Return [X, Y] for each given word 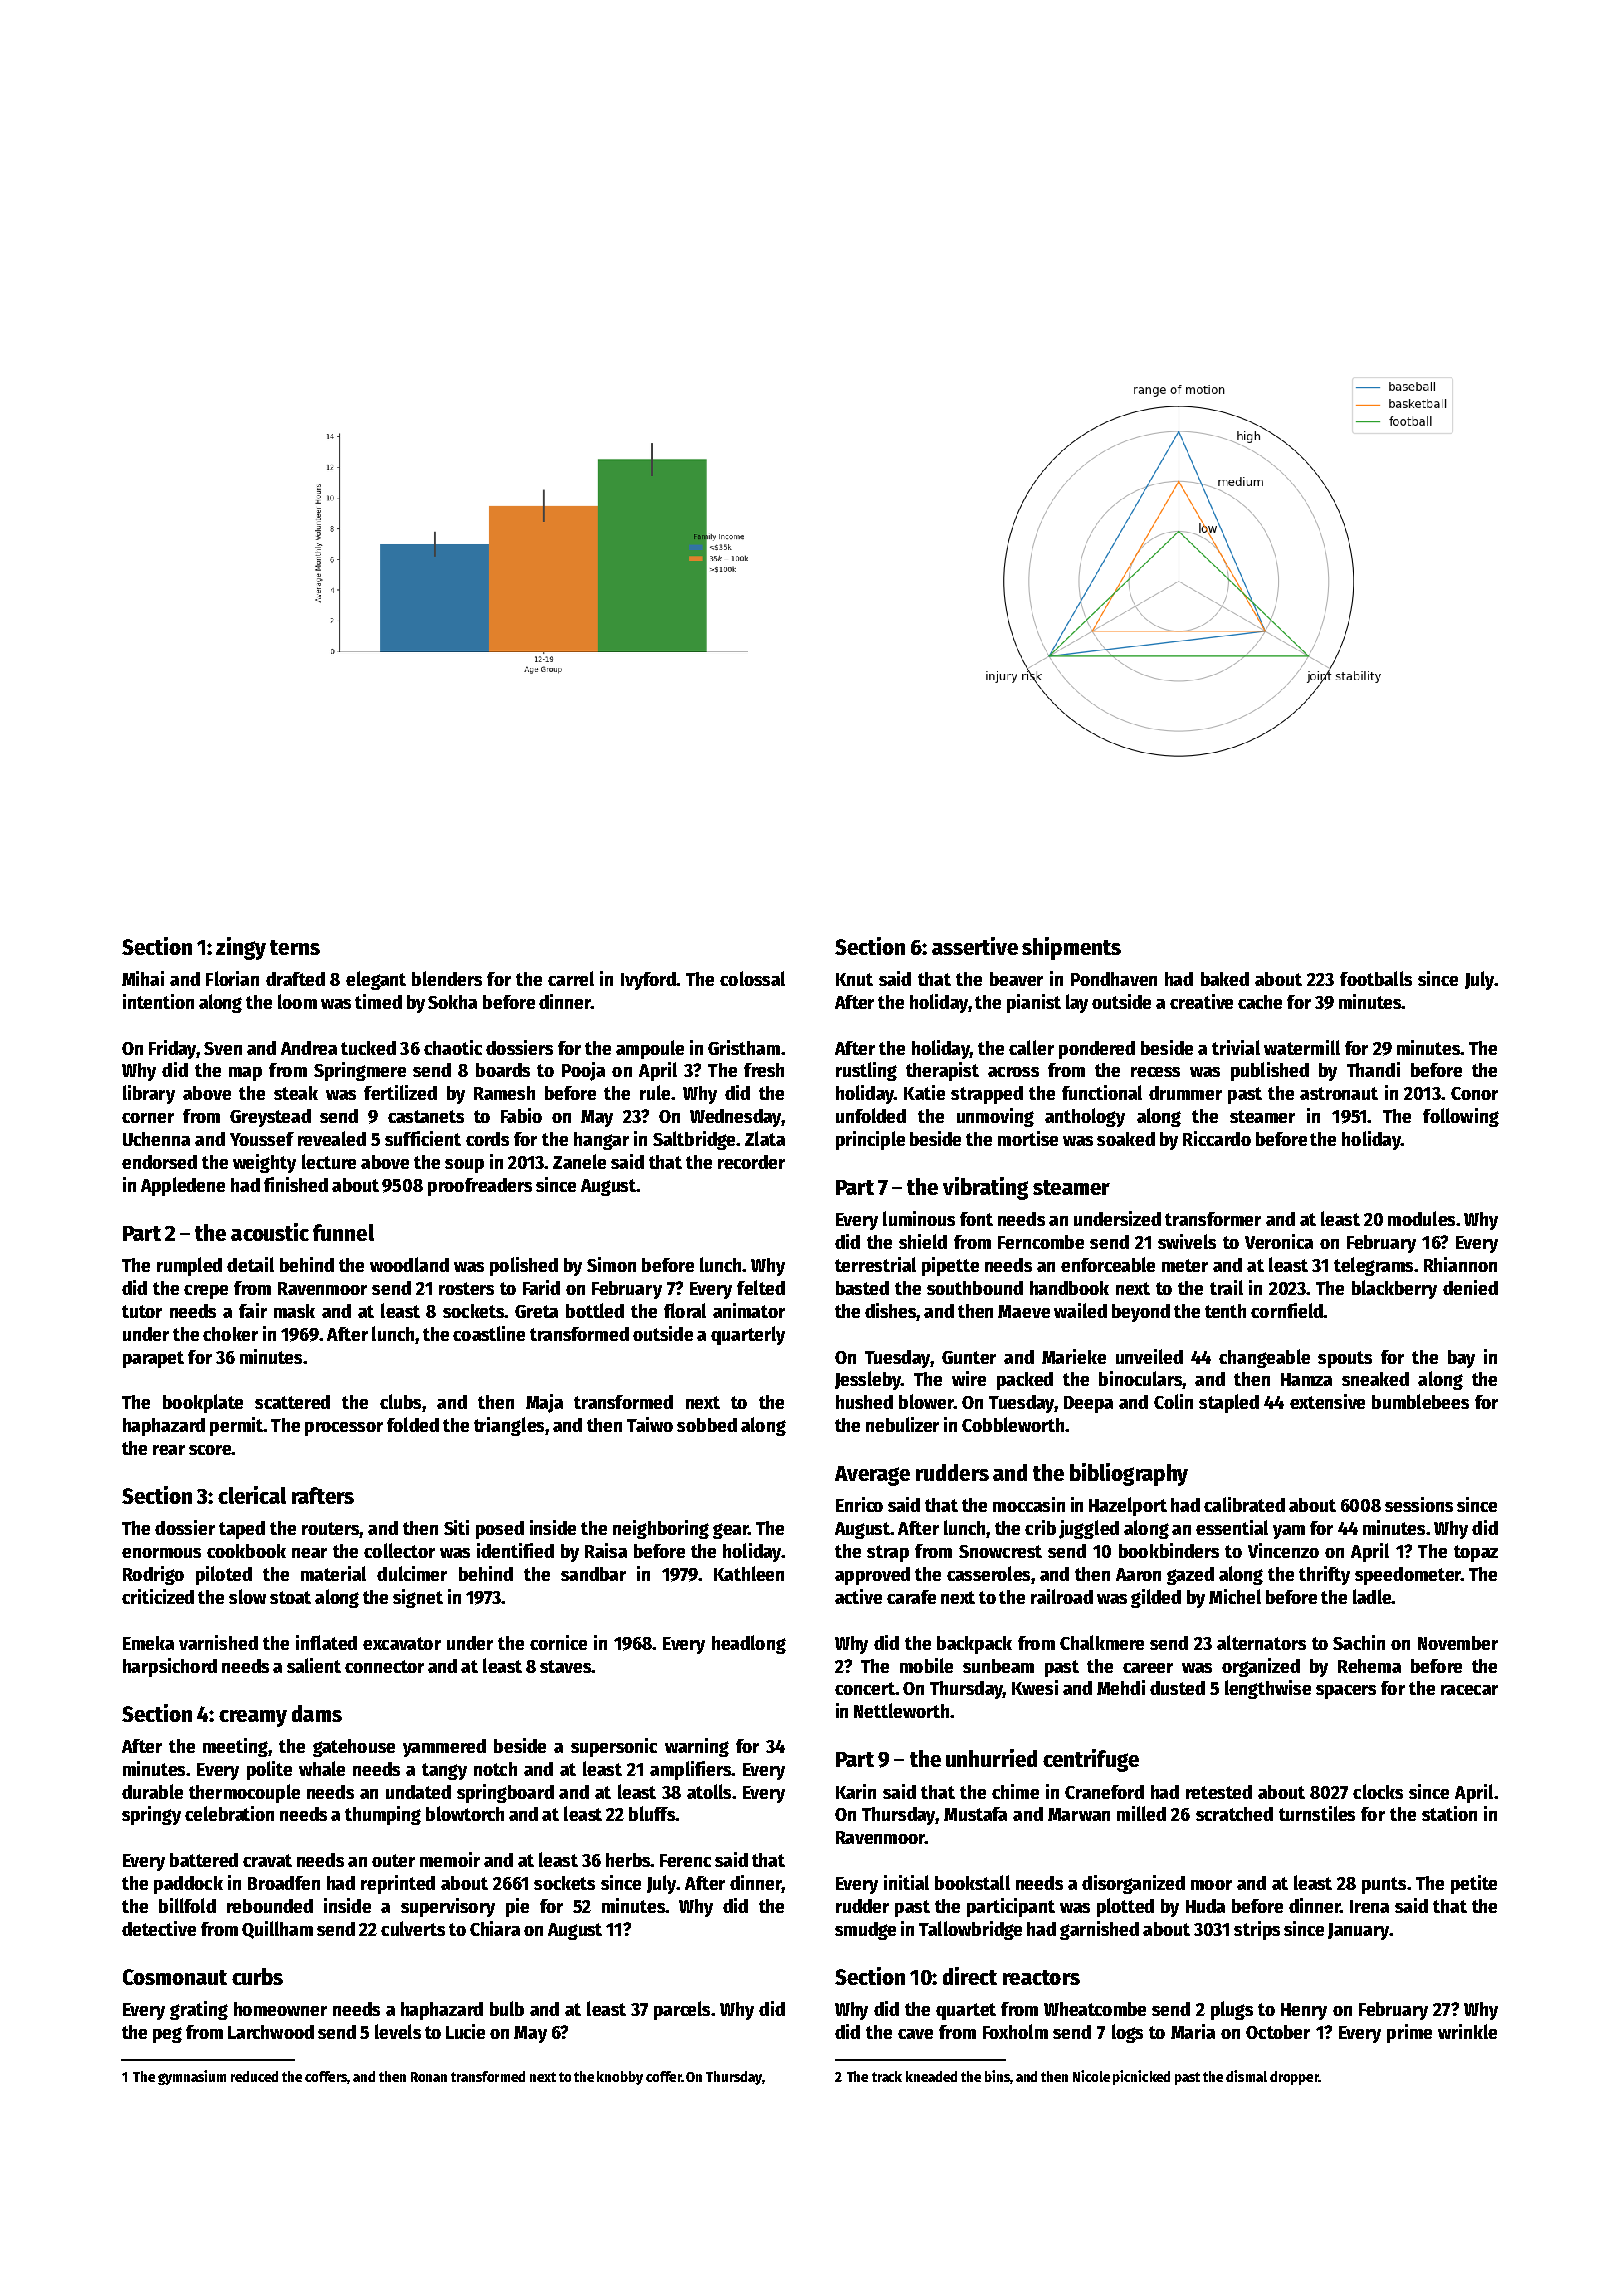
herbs [628, 1860]
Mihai [143, 978]
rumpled [189, 1266]
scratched [1234, 1814]
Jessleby [868, 1380]
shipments [1071, 948]
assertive [975, 946]
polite [269, 1770]
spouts [1345, 1359]
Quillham [277, 1930]
